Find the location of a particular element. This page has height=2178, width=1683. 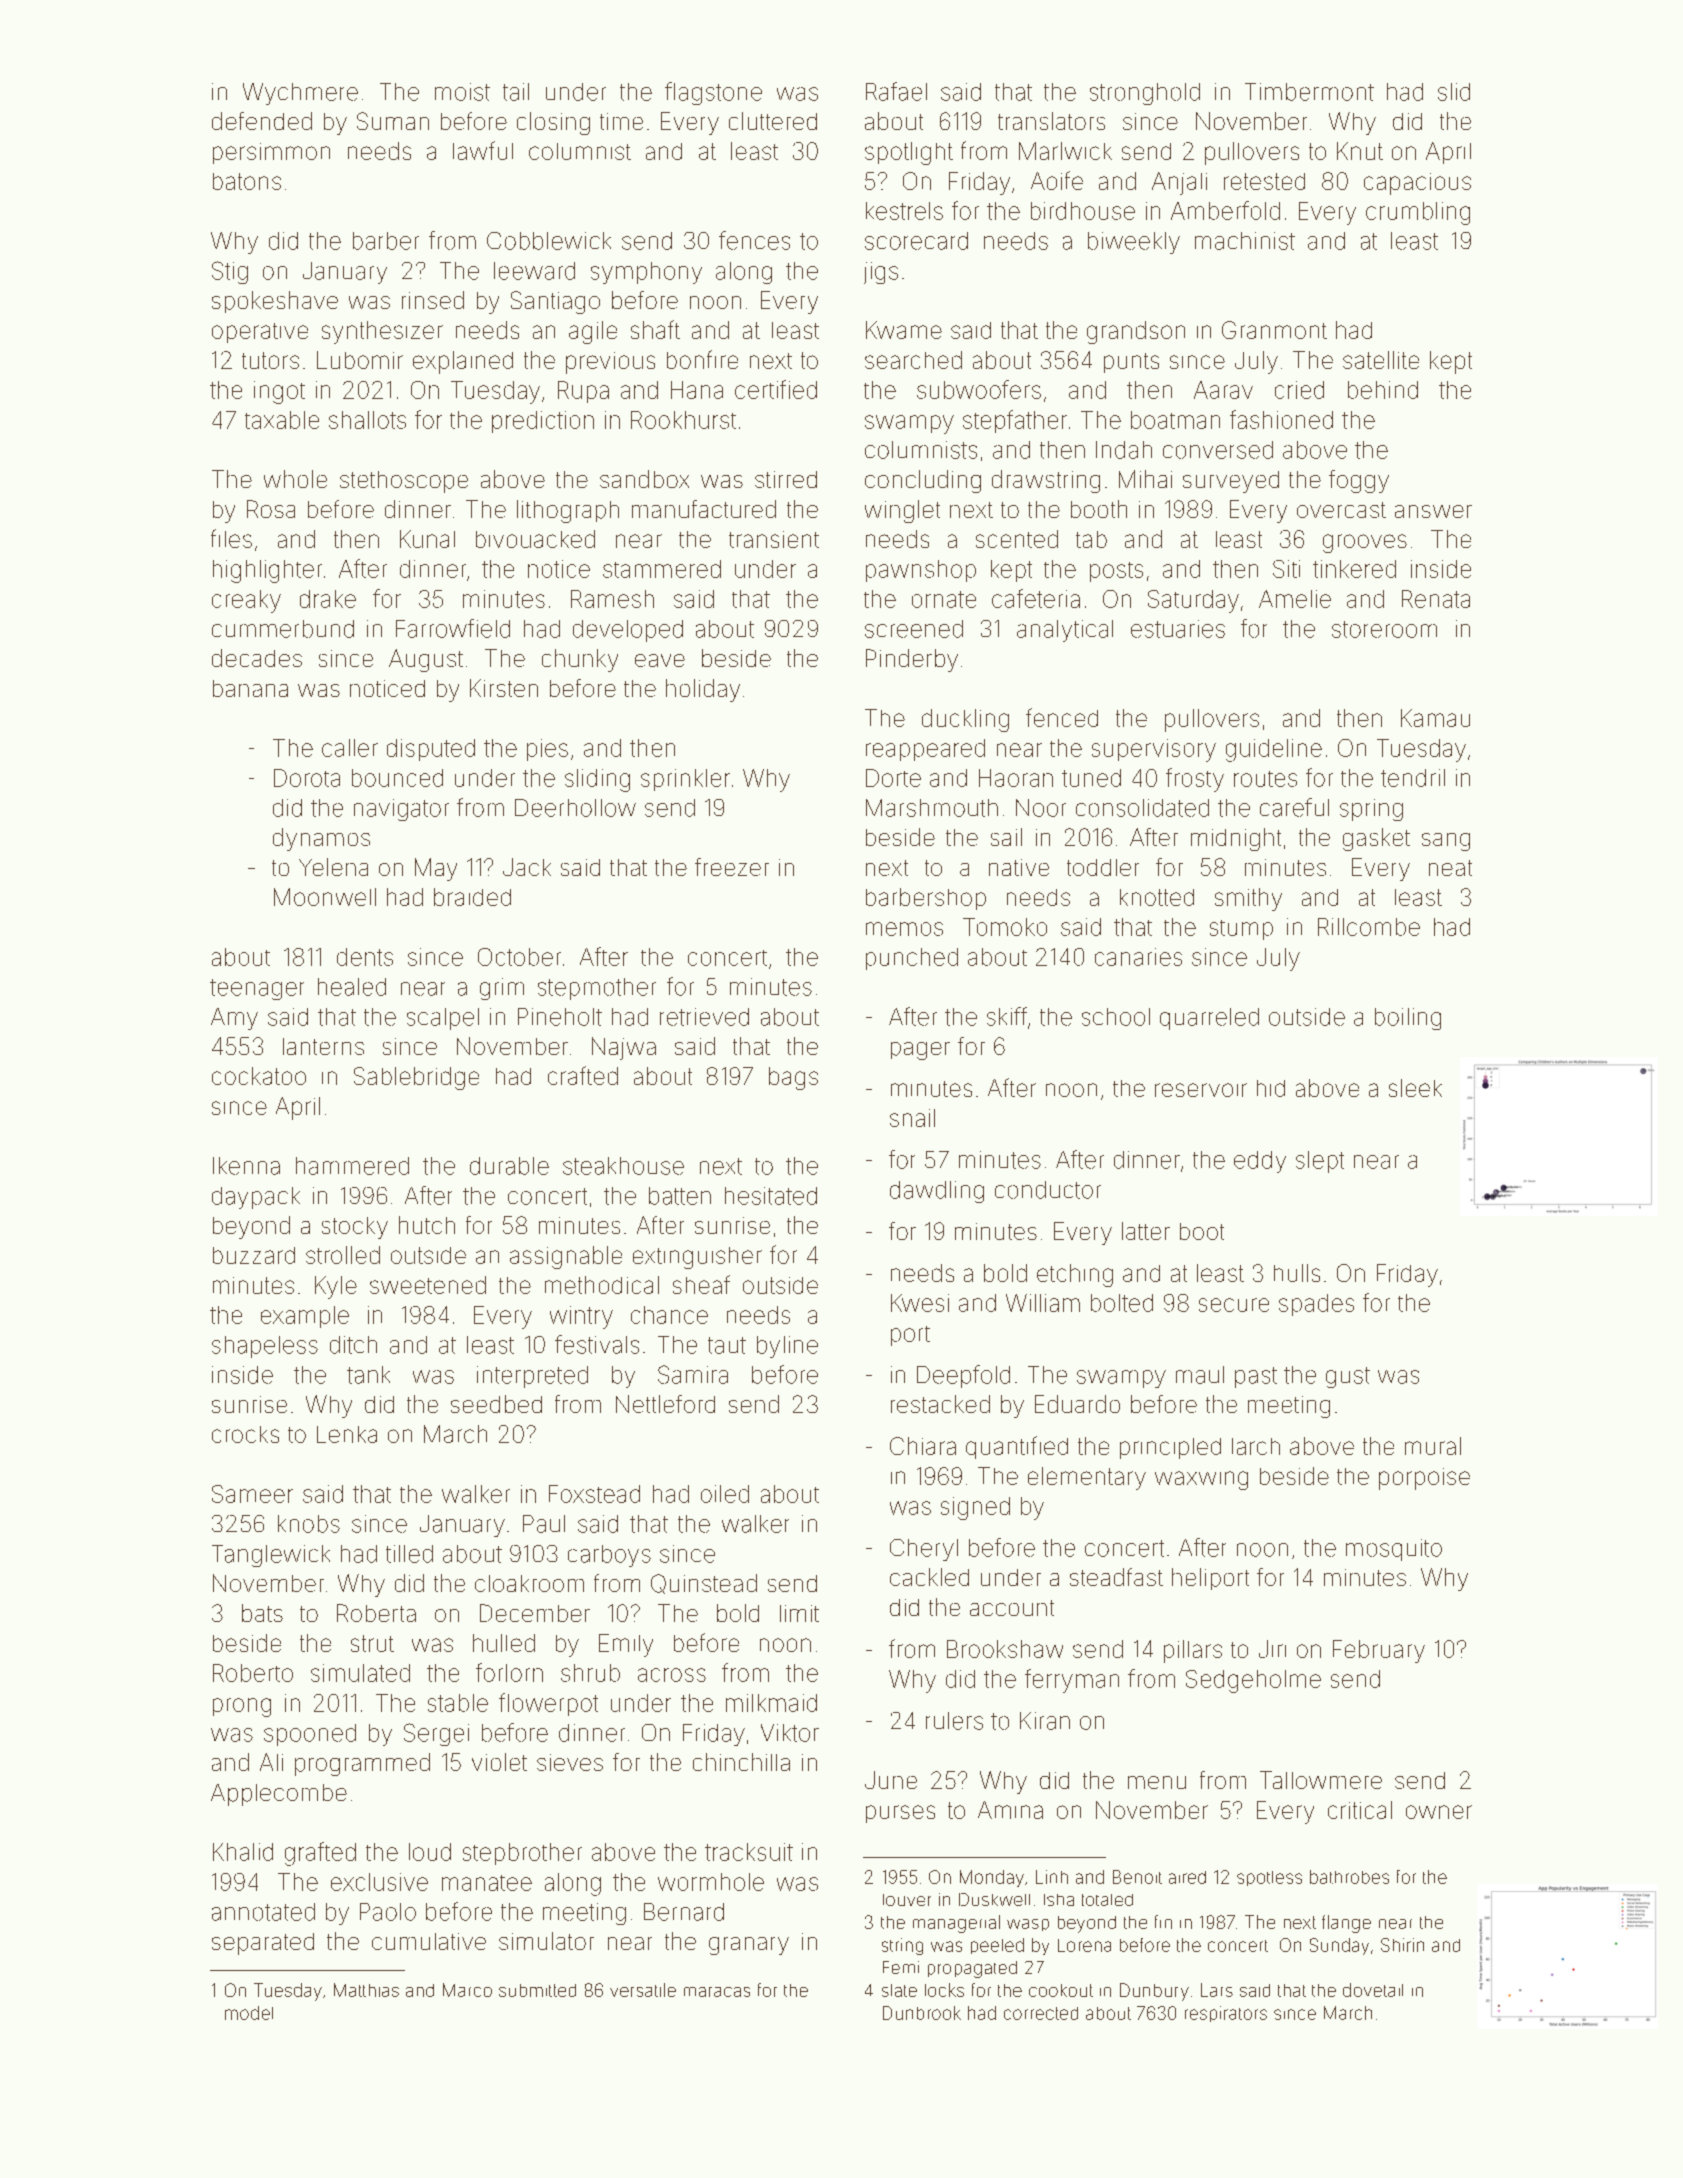

strolled is located at coordinates (343, 1255).
